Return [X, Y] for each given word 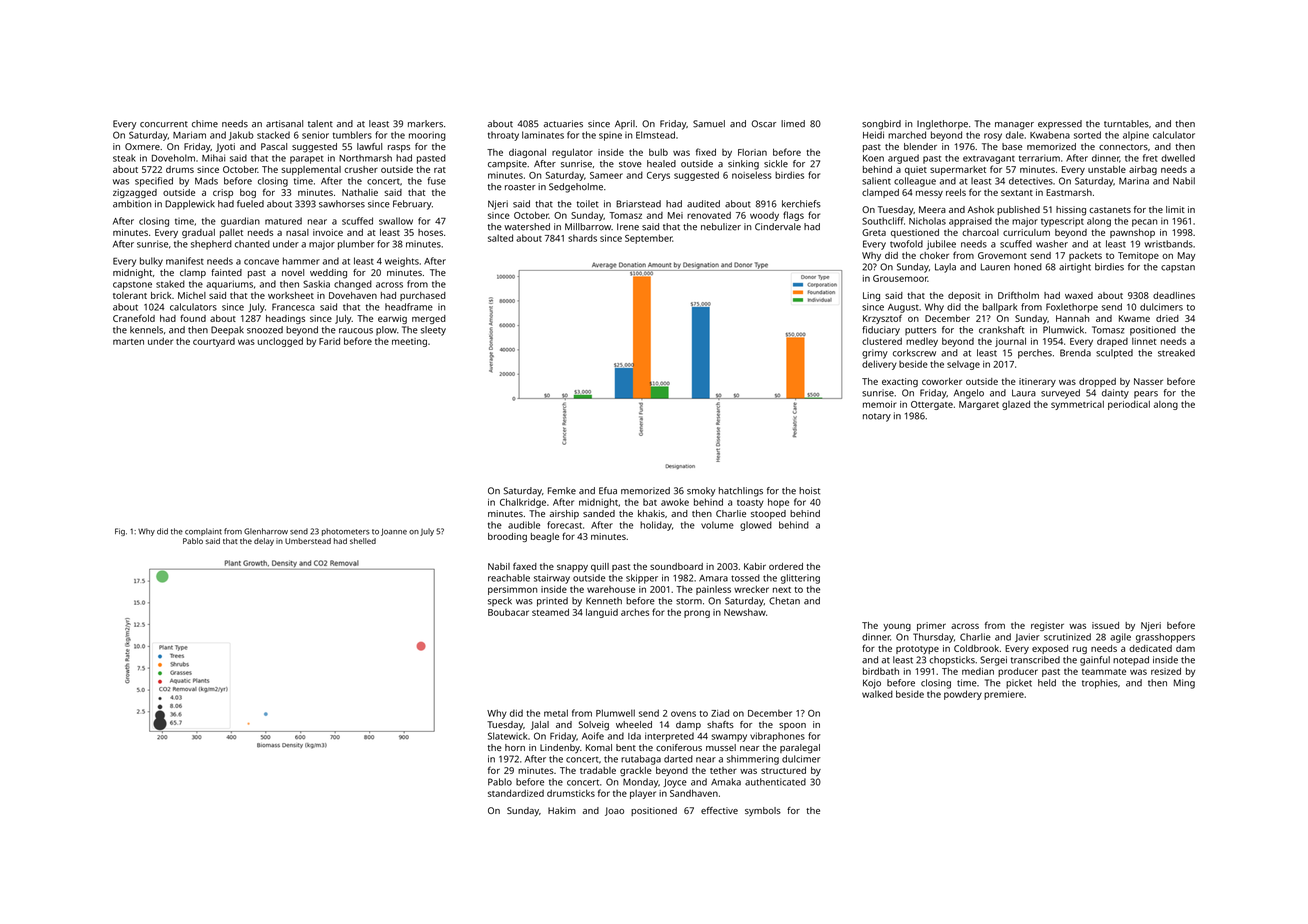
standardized [516, 793]
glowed [756, 526]
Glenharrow [266, 531]
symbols [763, 812]
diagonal [527, 153]
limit [1175, 209]
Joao [614, 811]
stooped [768, 514]
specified [154, 182]
